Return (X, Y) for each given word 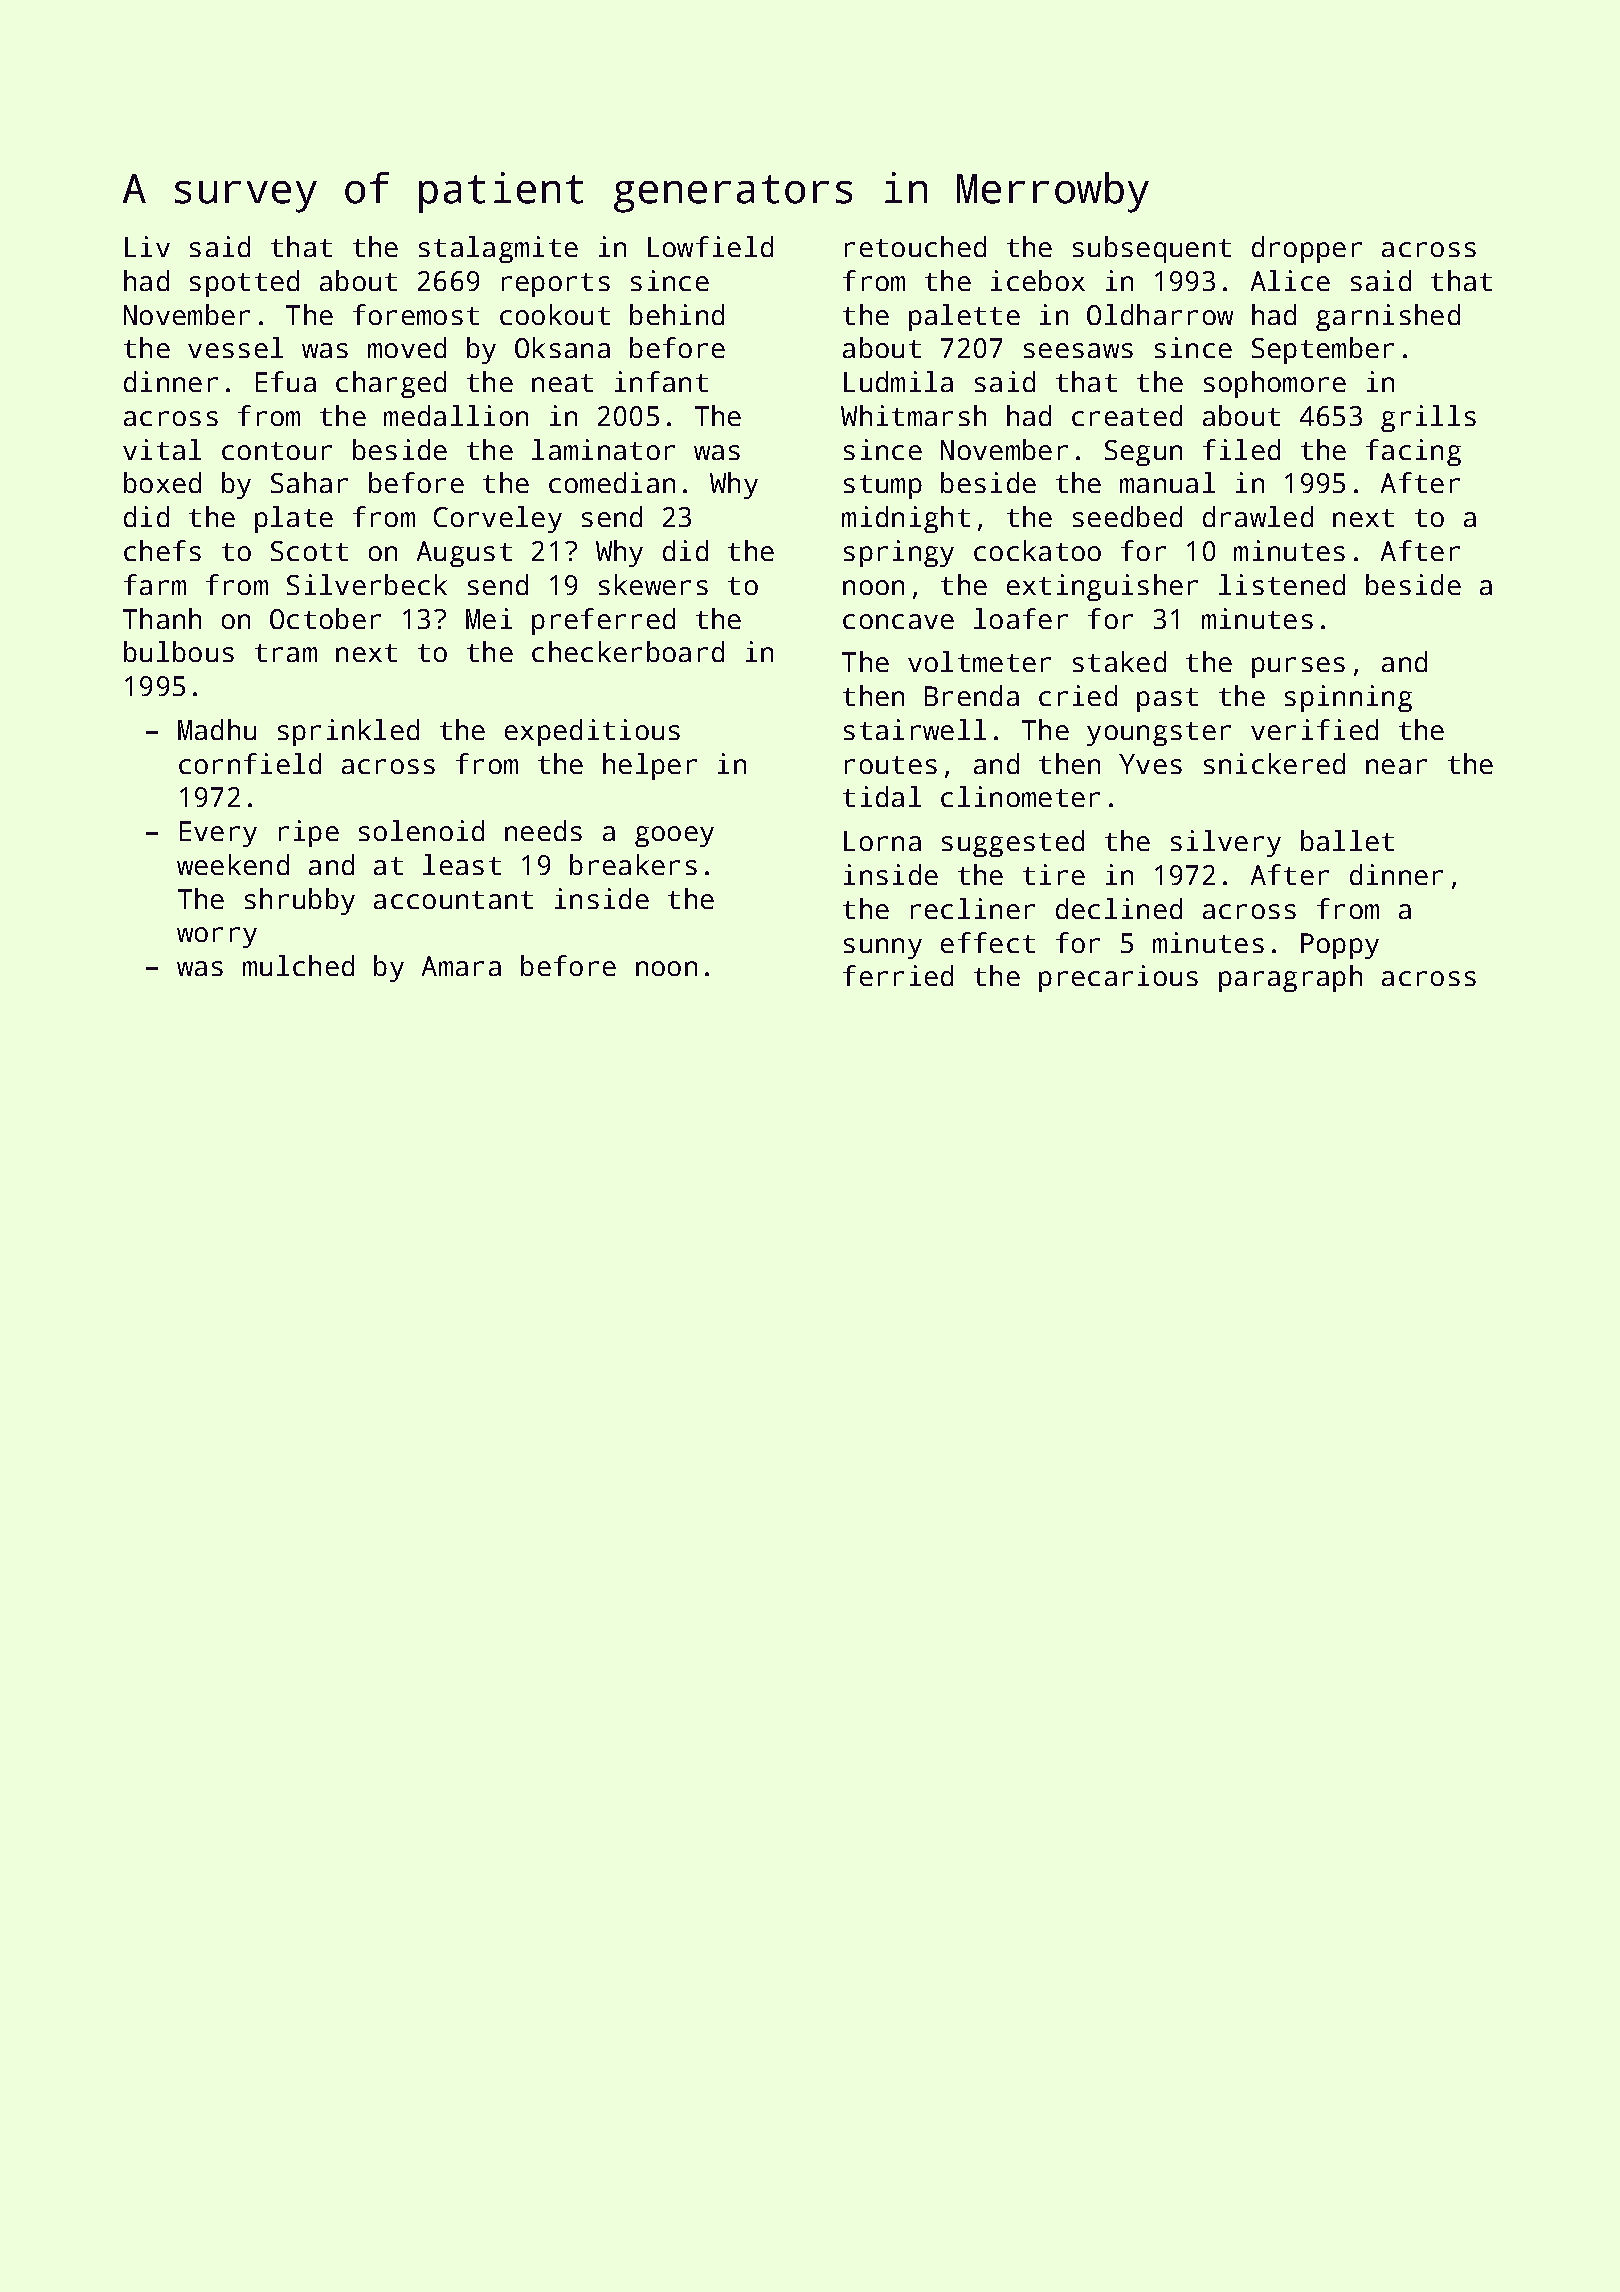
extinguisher (1102, 587)
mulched (298, 965)
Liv (147, 246)
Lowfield (710, 246)
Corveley (498, 519)
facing (1413, 452)
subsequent (1152, 249)
